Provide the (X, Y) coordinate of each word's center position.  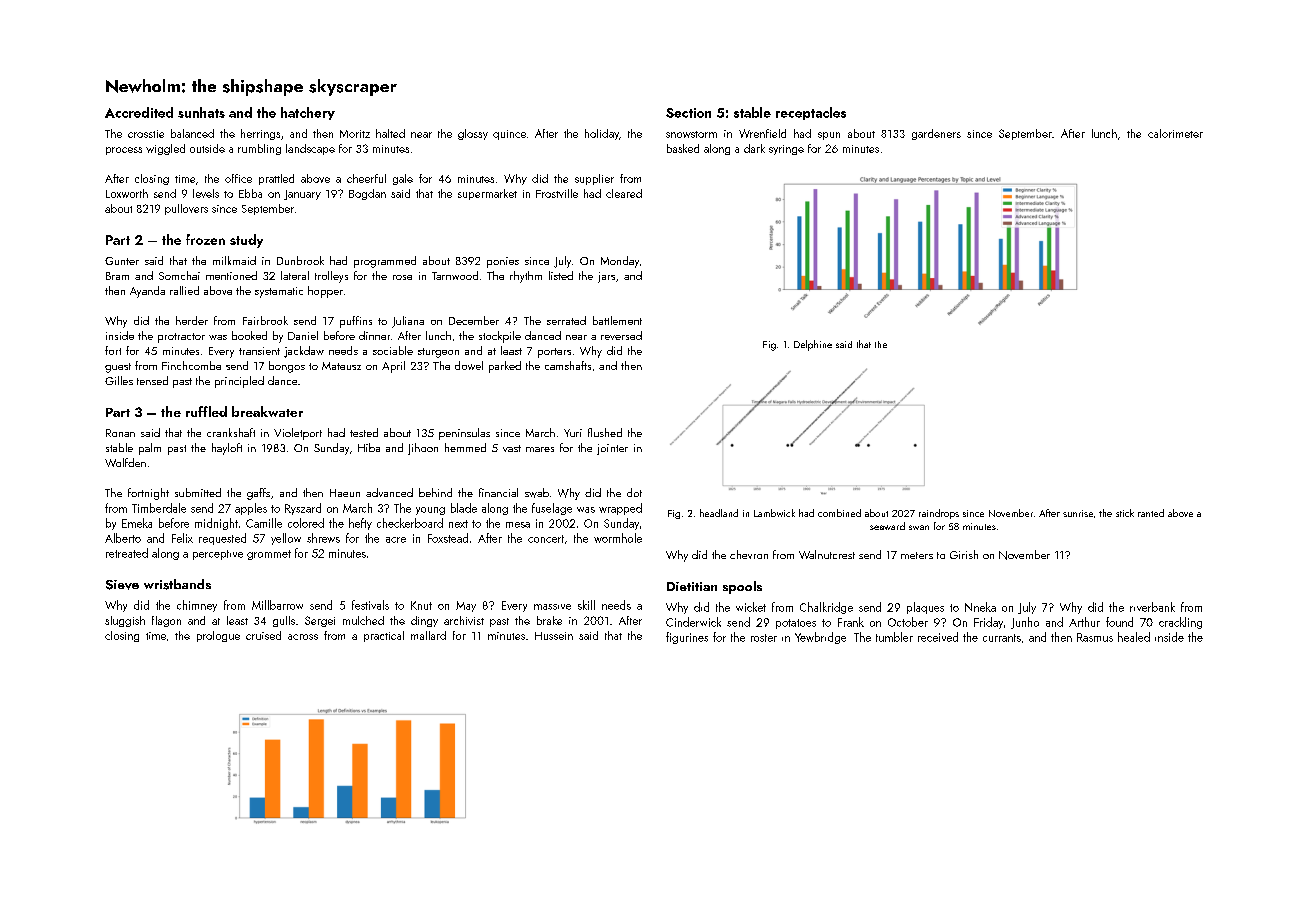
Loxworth (127, 193)
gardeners (936, 134)
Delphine (813, 345)
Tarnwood (455, 275)
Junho (1025, 623)
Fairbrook (265, 320)
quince (509, 135)
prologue (218, 636)
